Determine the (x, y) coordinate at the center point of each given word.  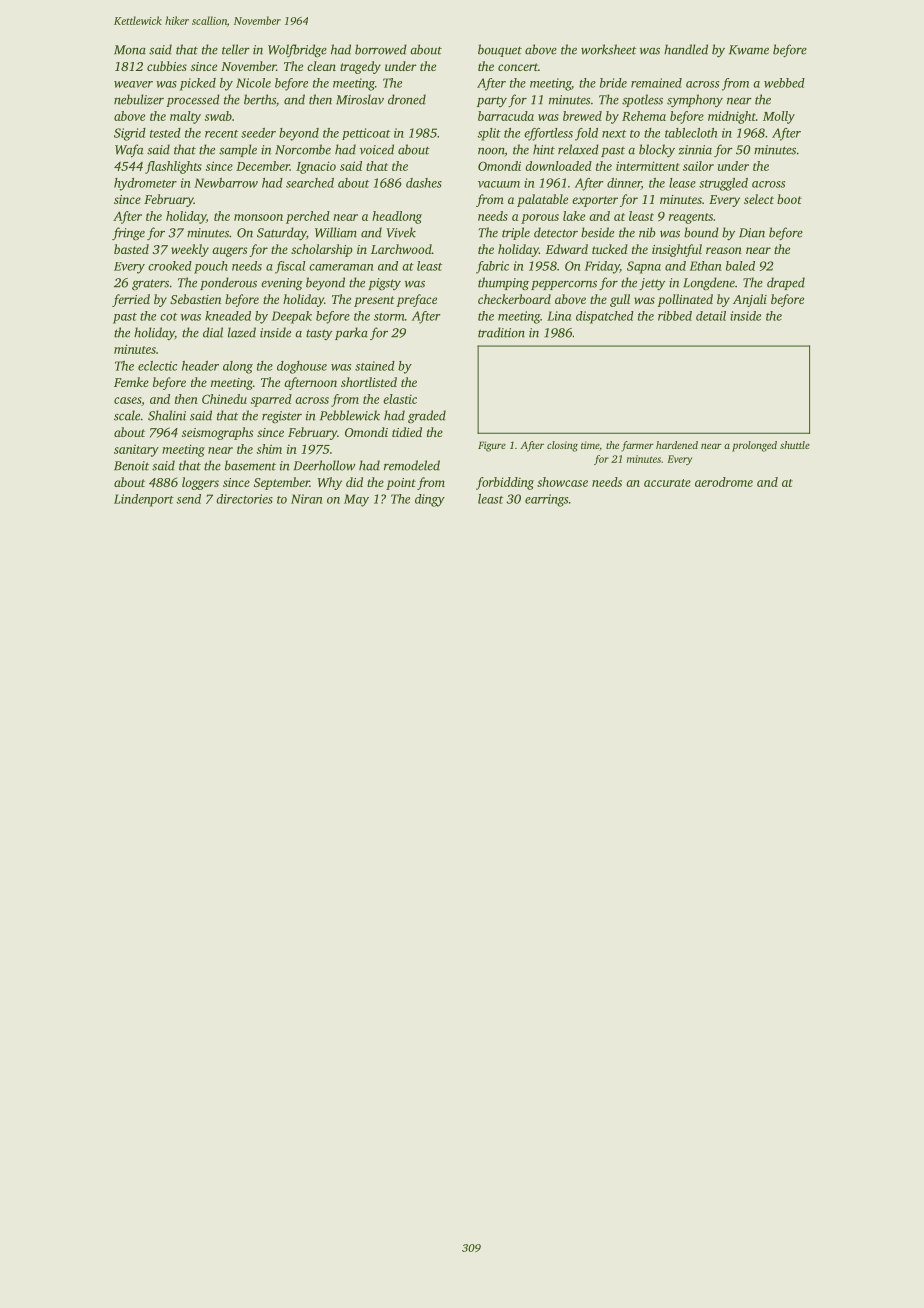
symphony (695, 100)
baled (740, 266)
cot (168, 317)
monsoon (258, 217)
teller (236, 49)
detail (711, 316)
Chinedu (224, 399)
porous (540, 219)
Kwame (749, 50)
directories (244, 499)
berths (260, 99)
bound (701, 232)
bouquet (500, 50)
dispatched (605, 317)
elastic (400, 399)
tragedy (360, 67)
